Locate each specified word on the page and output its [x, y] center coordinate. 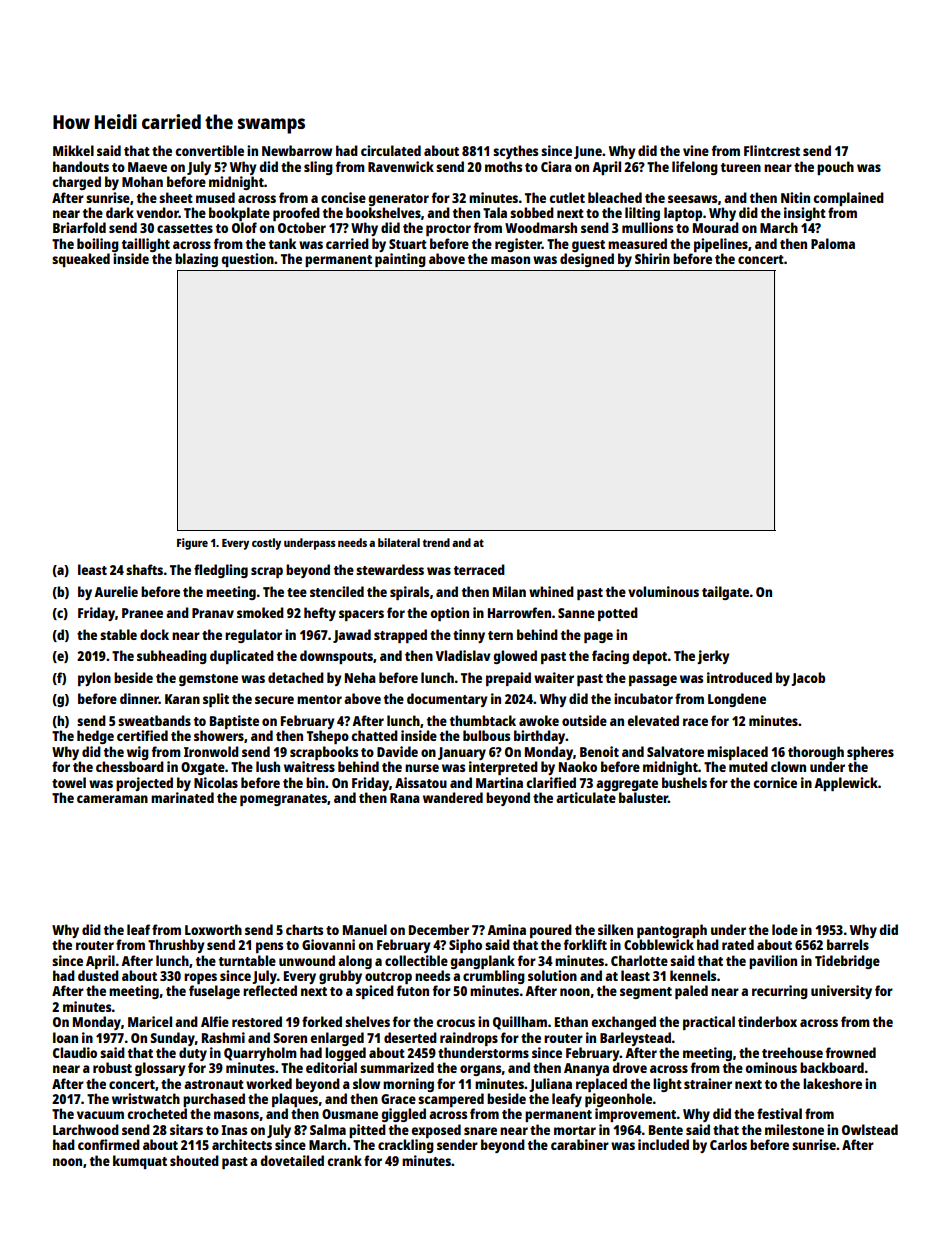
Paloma [833, 243]
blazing [196, 260]
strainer [708, 1083]
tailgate [725, 593]
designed [587, 260]
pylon [94, 679]
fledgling [221, 571]
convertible [209, 150]
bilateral [399, 542]
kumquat [140, 1162]
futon [413, 990]
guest [588, 246]
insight [805, 214]
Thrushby [176, 946]
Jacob [808, 679]
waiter [554, 677]
